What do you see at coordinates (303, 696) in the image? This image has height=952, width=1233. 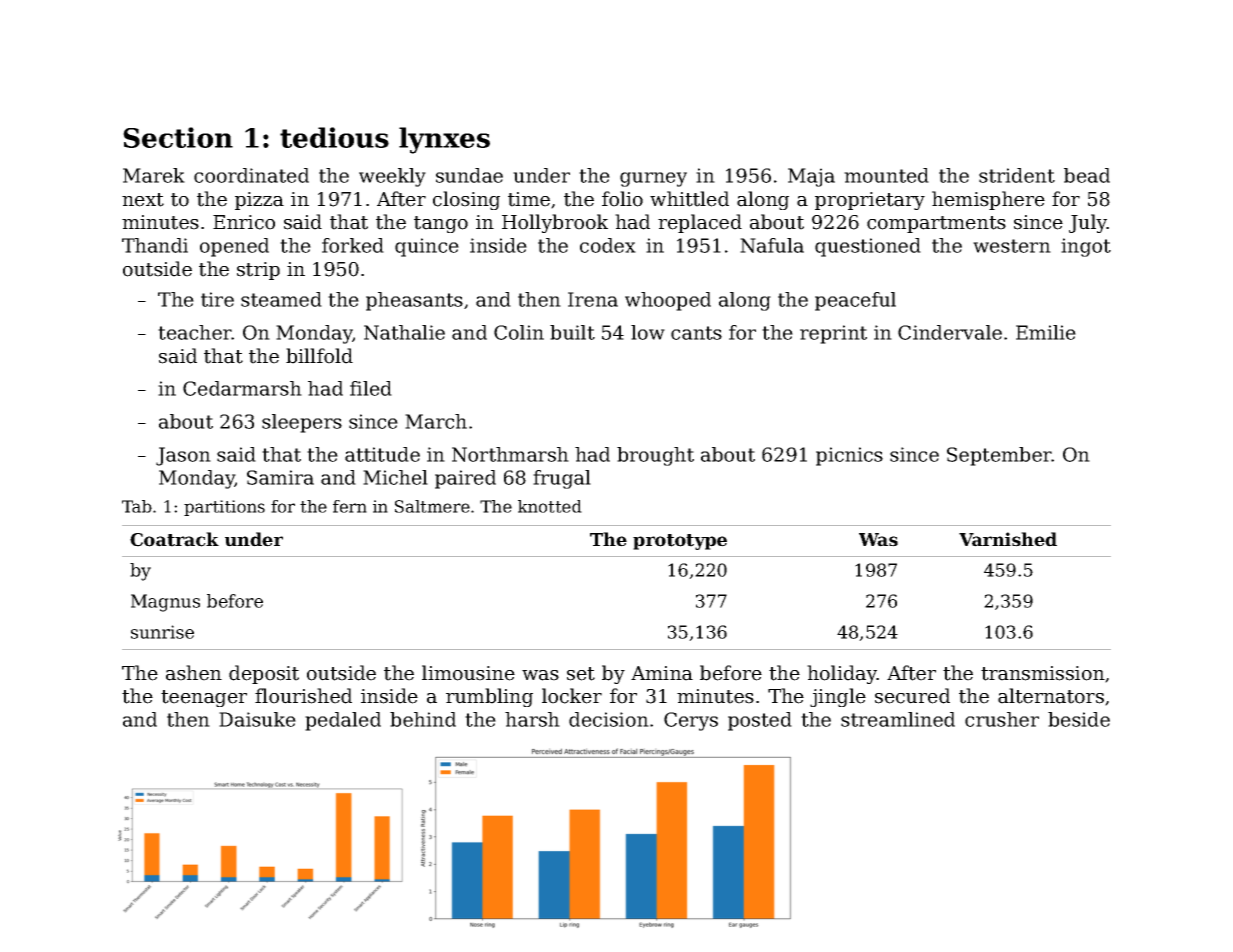 I see `flourished` at bounding box center [303, 696].
